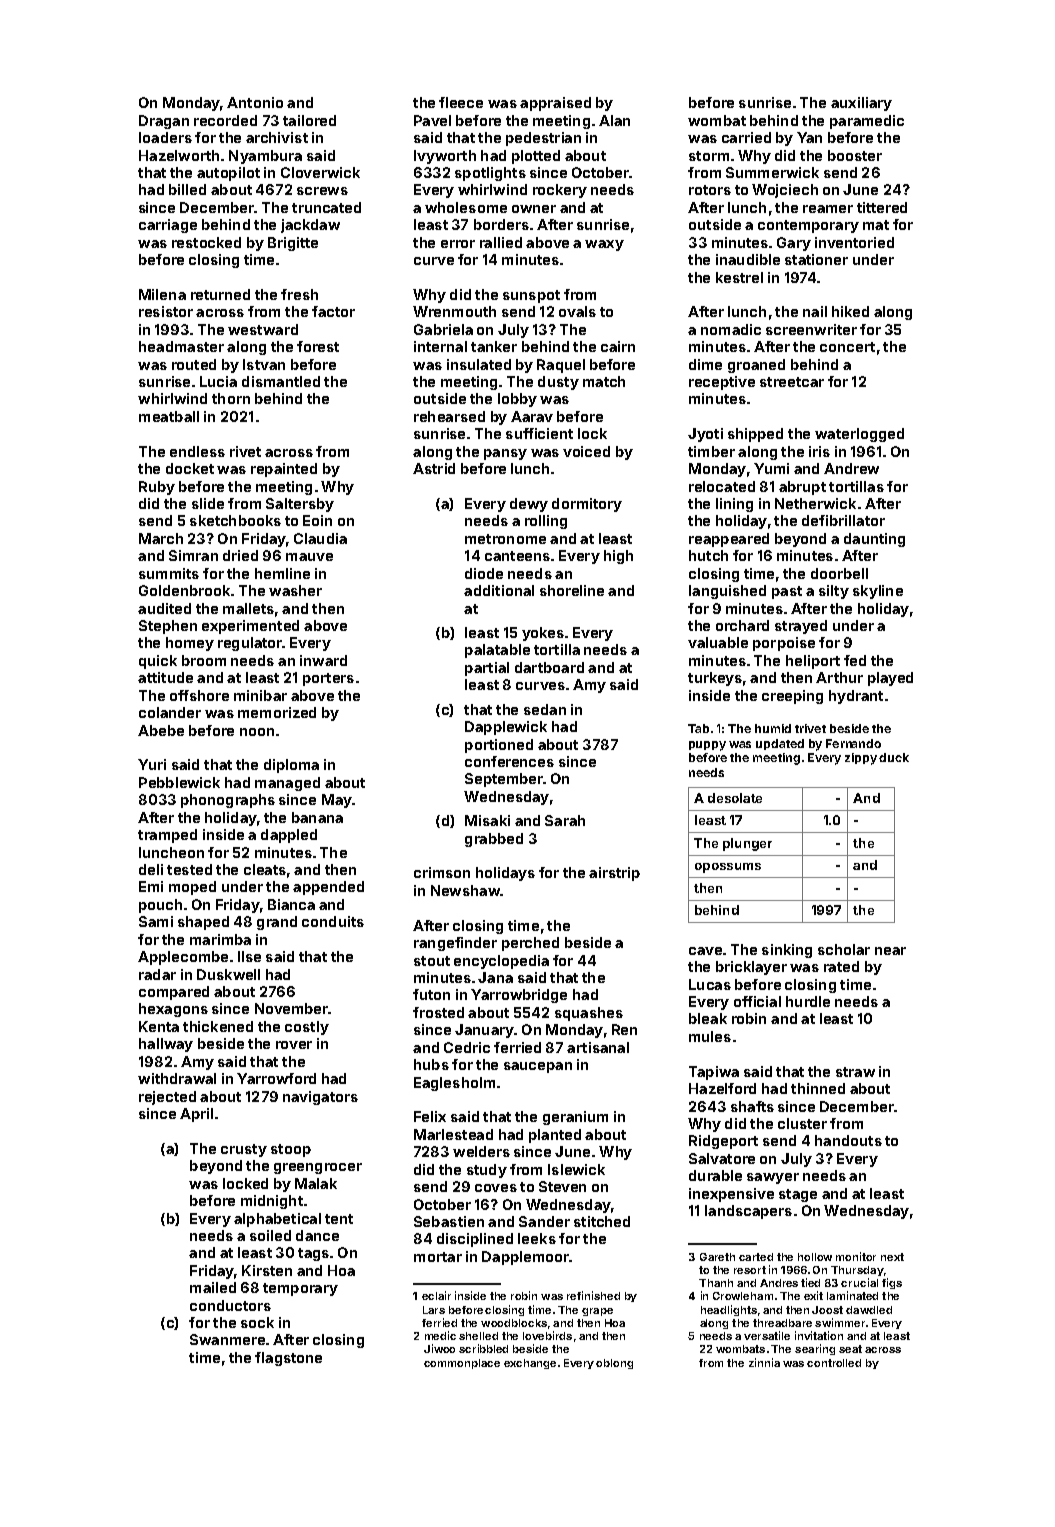  What do you see at coordinates (504, 780) in the screenshot?
I see `September` at bounding box center [504, 780].
